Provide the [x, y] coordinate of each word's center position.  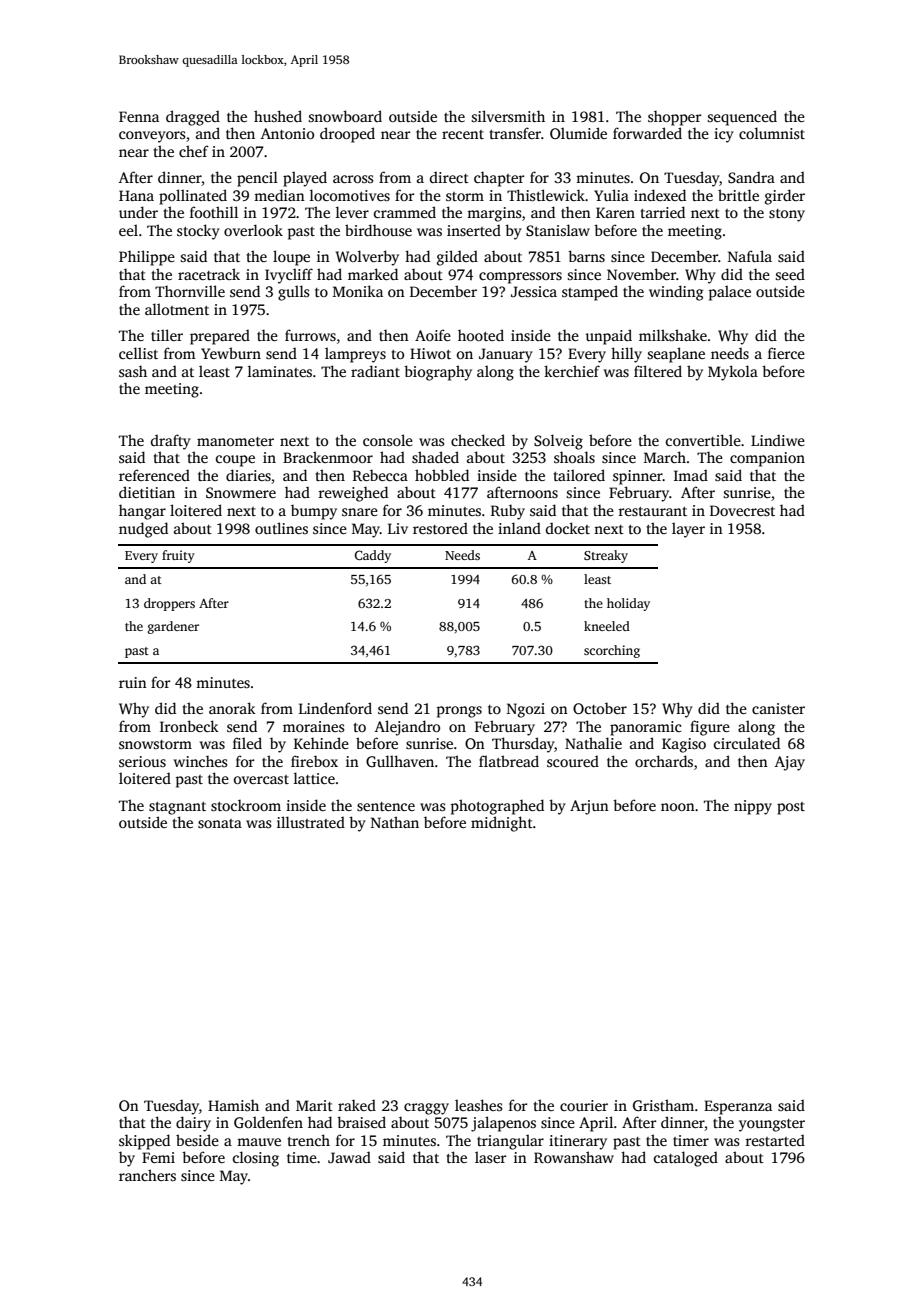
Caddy [373, 556]
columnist [772, 133]
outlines [281, 528]
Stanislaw [558, 230]
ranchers [147, 1175]
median [279, 195]
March [665, 457]
